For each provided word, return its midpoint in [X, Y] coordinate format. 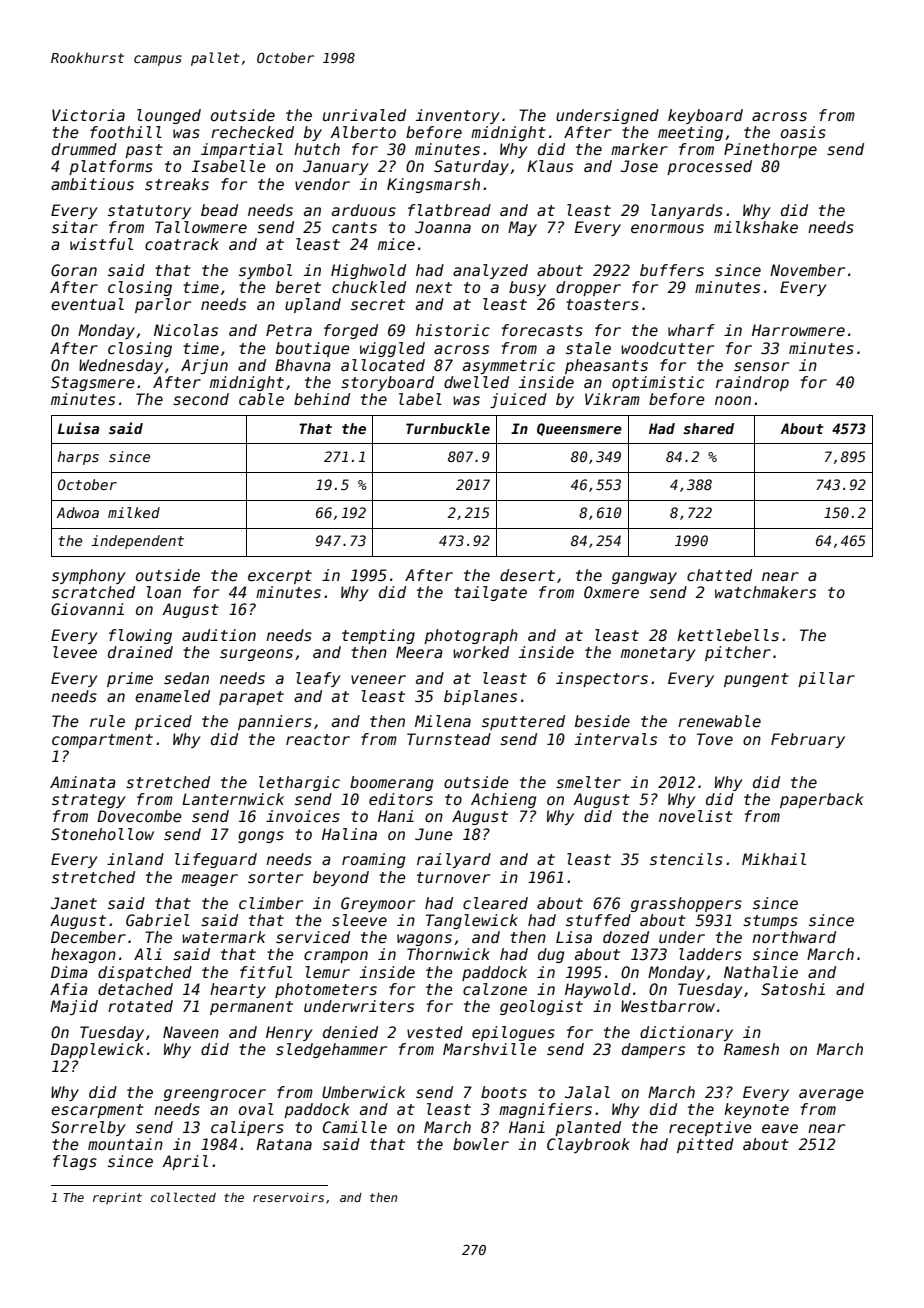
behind [322, 399]
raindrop [752, 383]
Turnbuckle [448, 428]
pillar [826, 679]
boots [504, 1092]
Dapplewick [97, 1050]
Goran [74, 270]
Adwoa [77, 512]
